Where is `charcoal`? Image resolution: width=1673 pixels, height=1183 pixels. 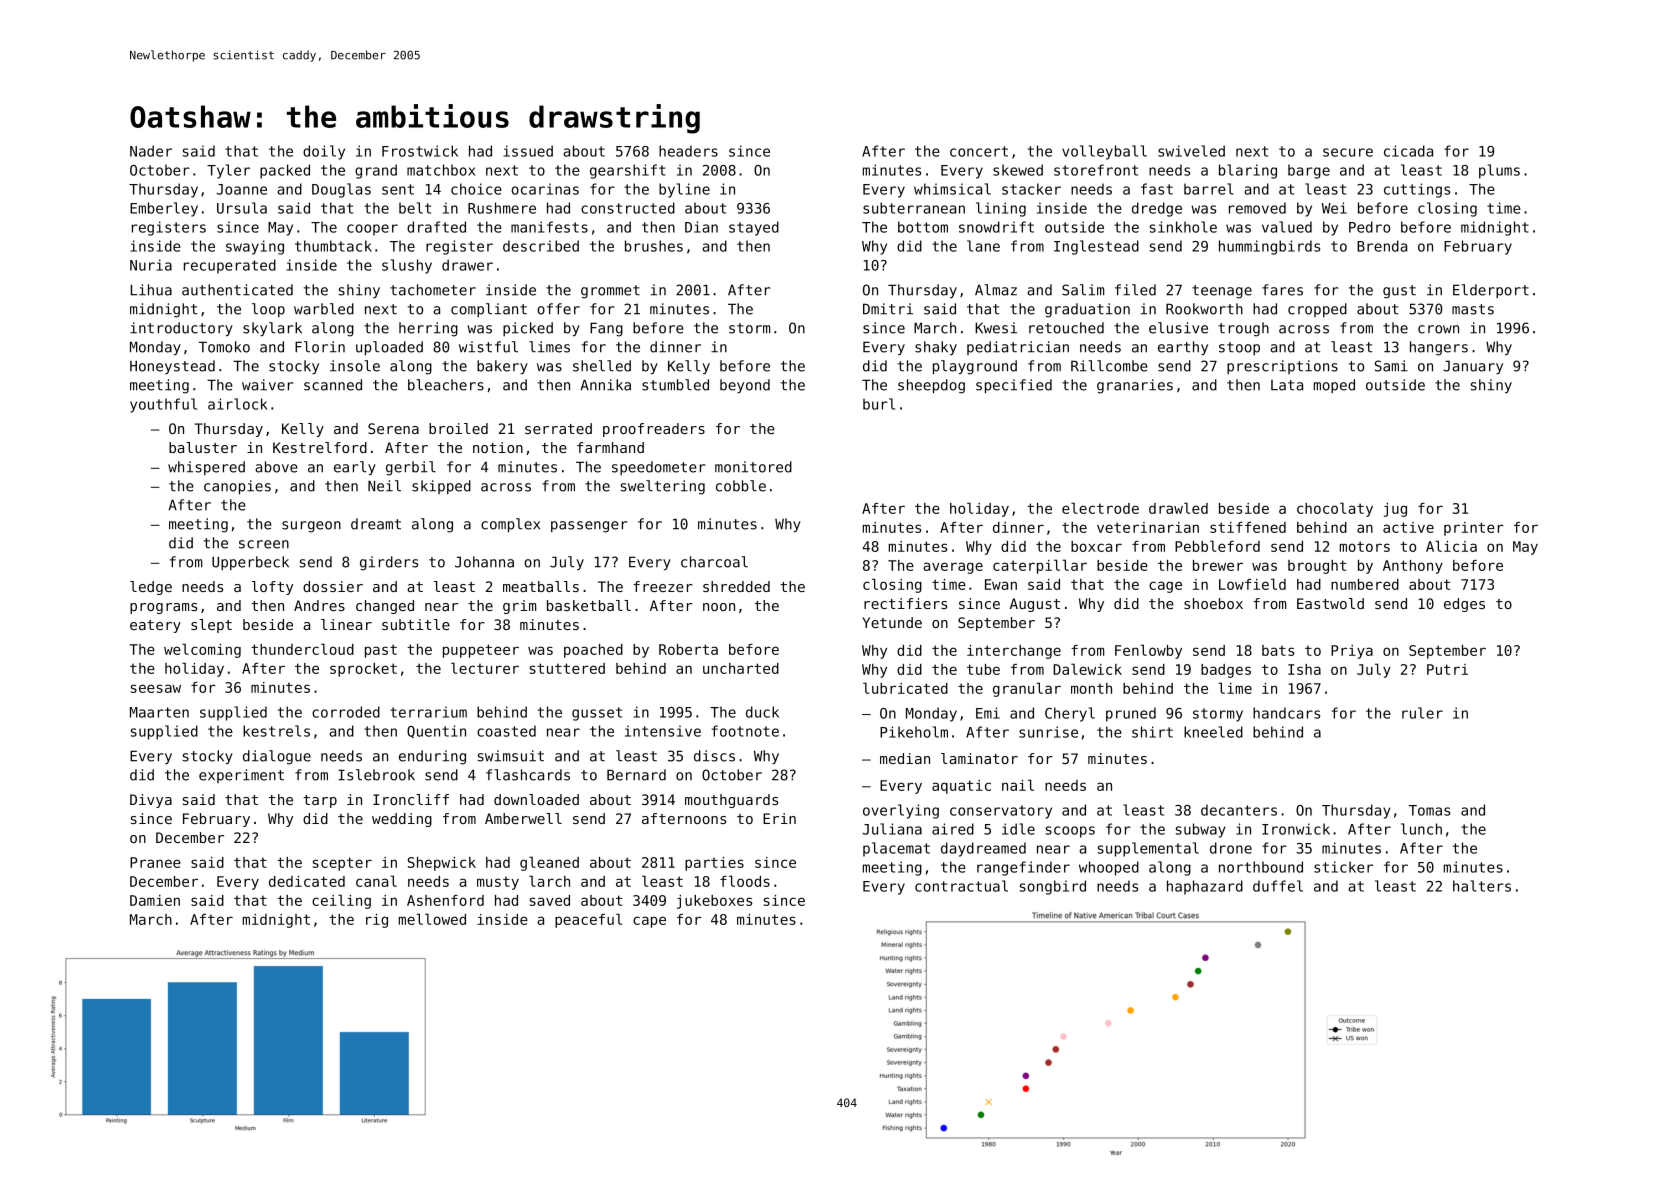 charcoal is located at coordinates (714, 562).
